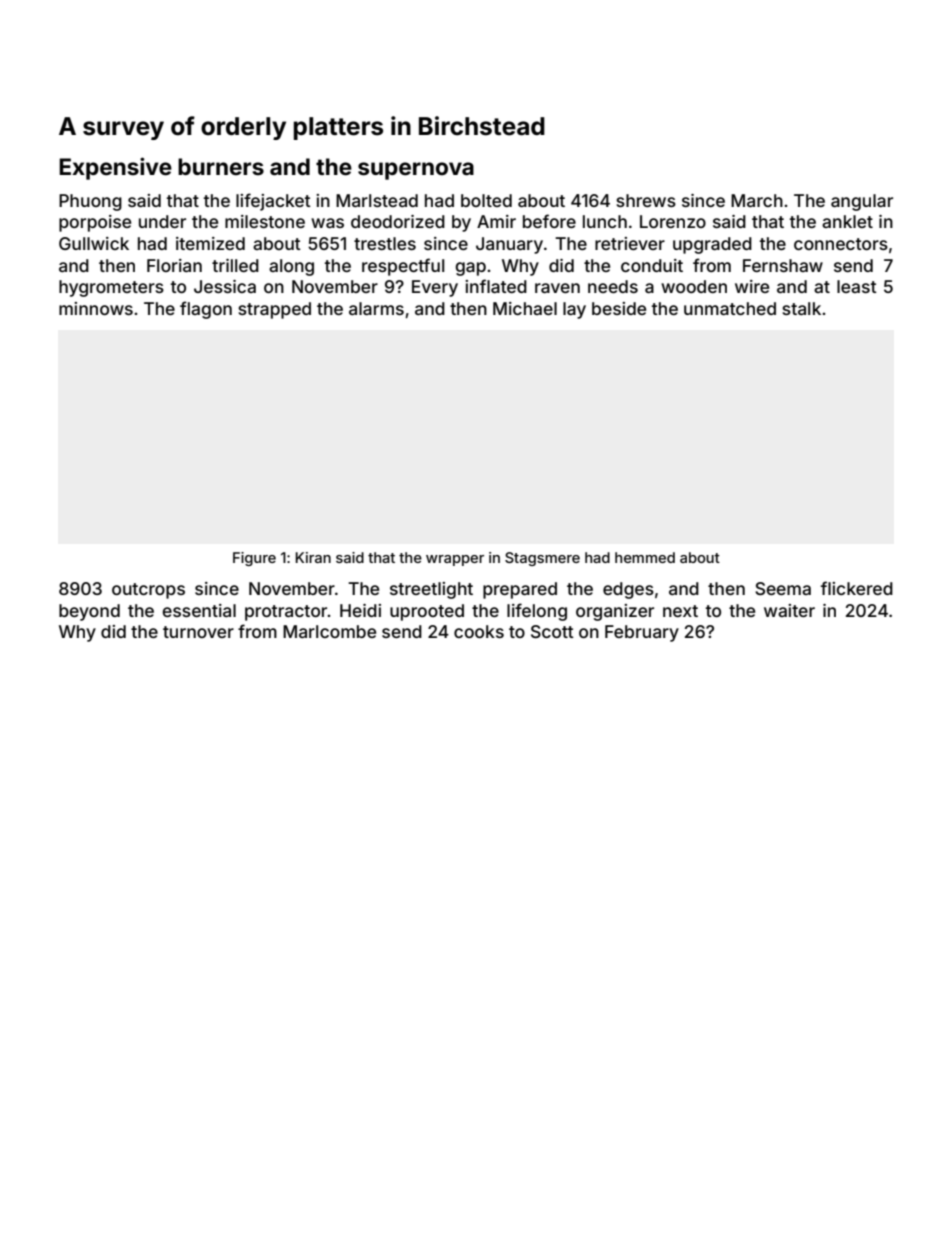  What do you see at coordinates (789, 610) in the image?
I see `waiter` at bounding box center [789, 610].
